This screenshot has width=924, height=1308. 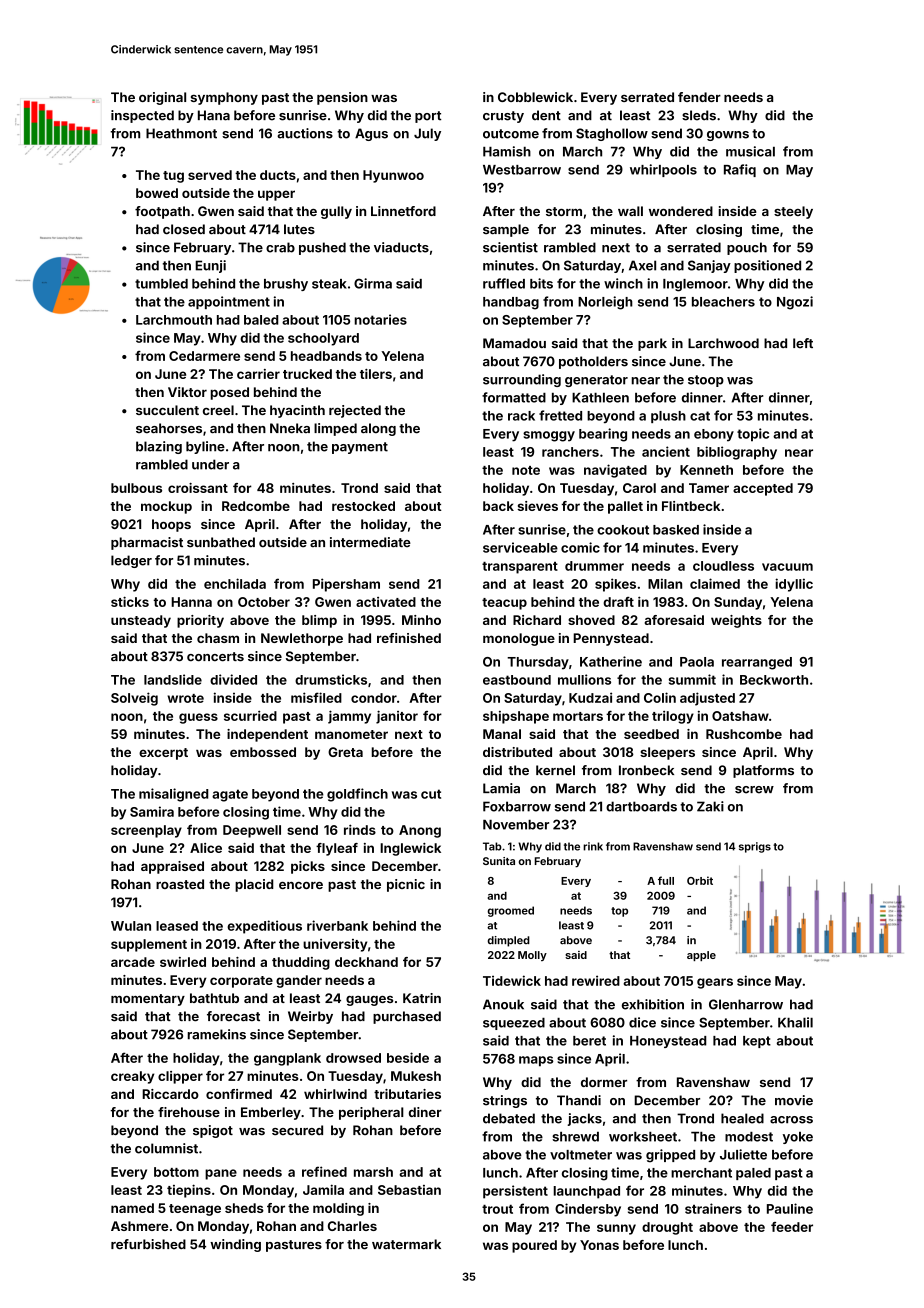 What do you see at coordinates (170, 1094) in the screenshot?
I see `Riccardo` at bounding box center [170, 1094].
